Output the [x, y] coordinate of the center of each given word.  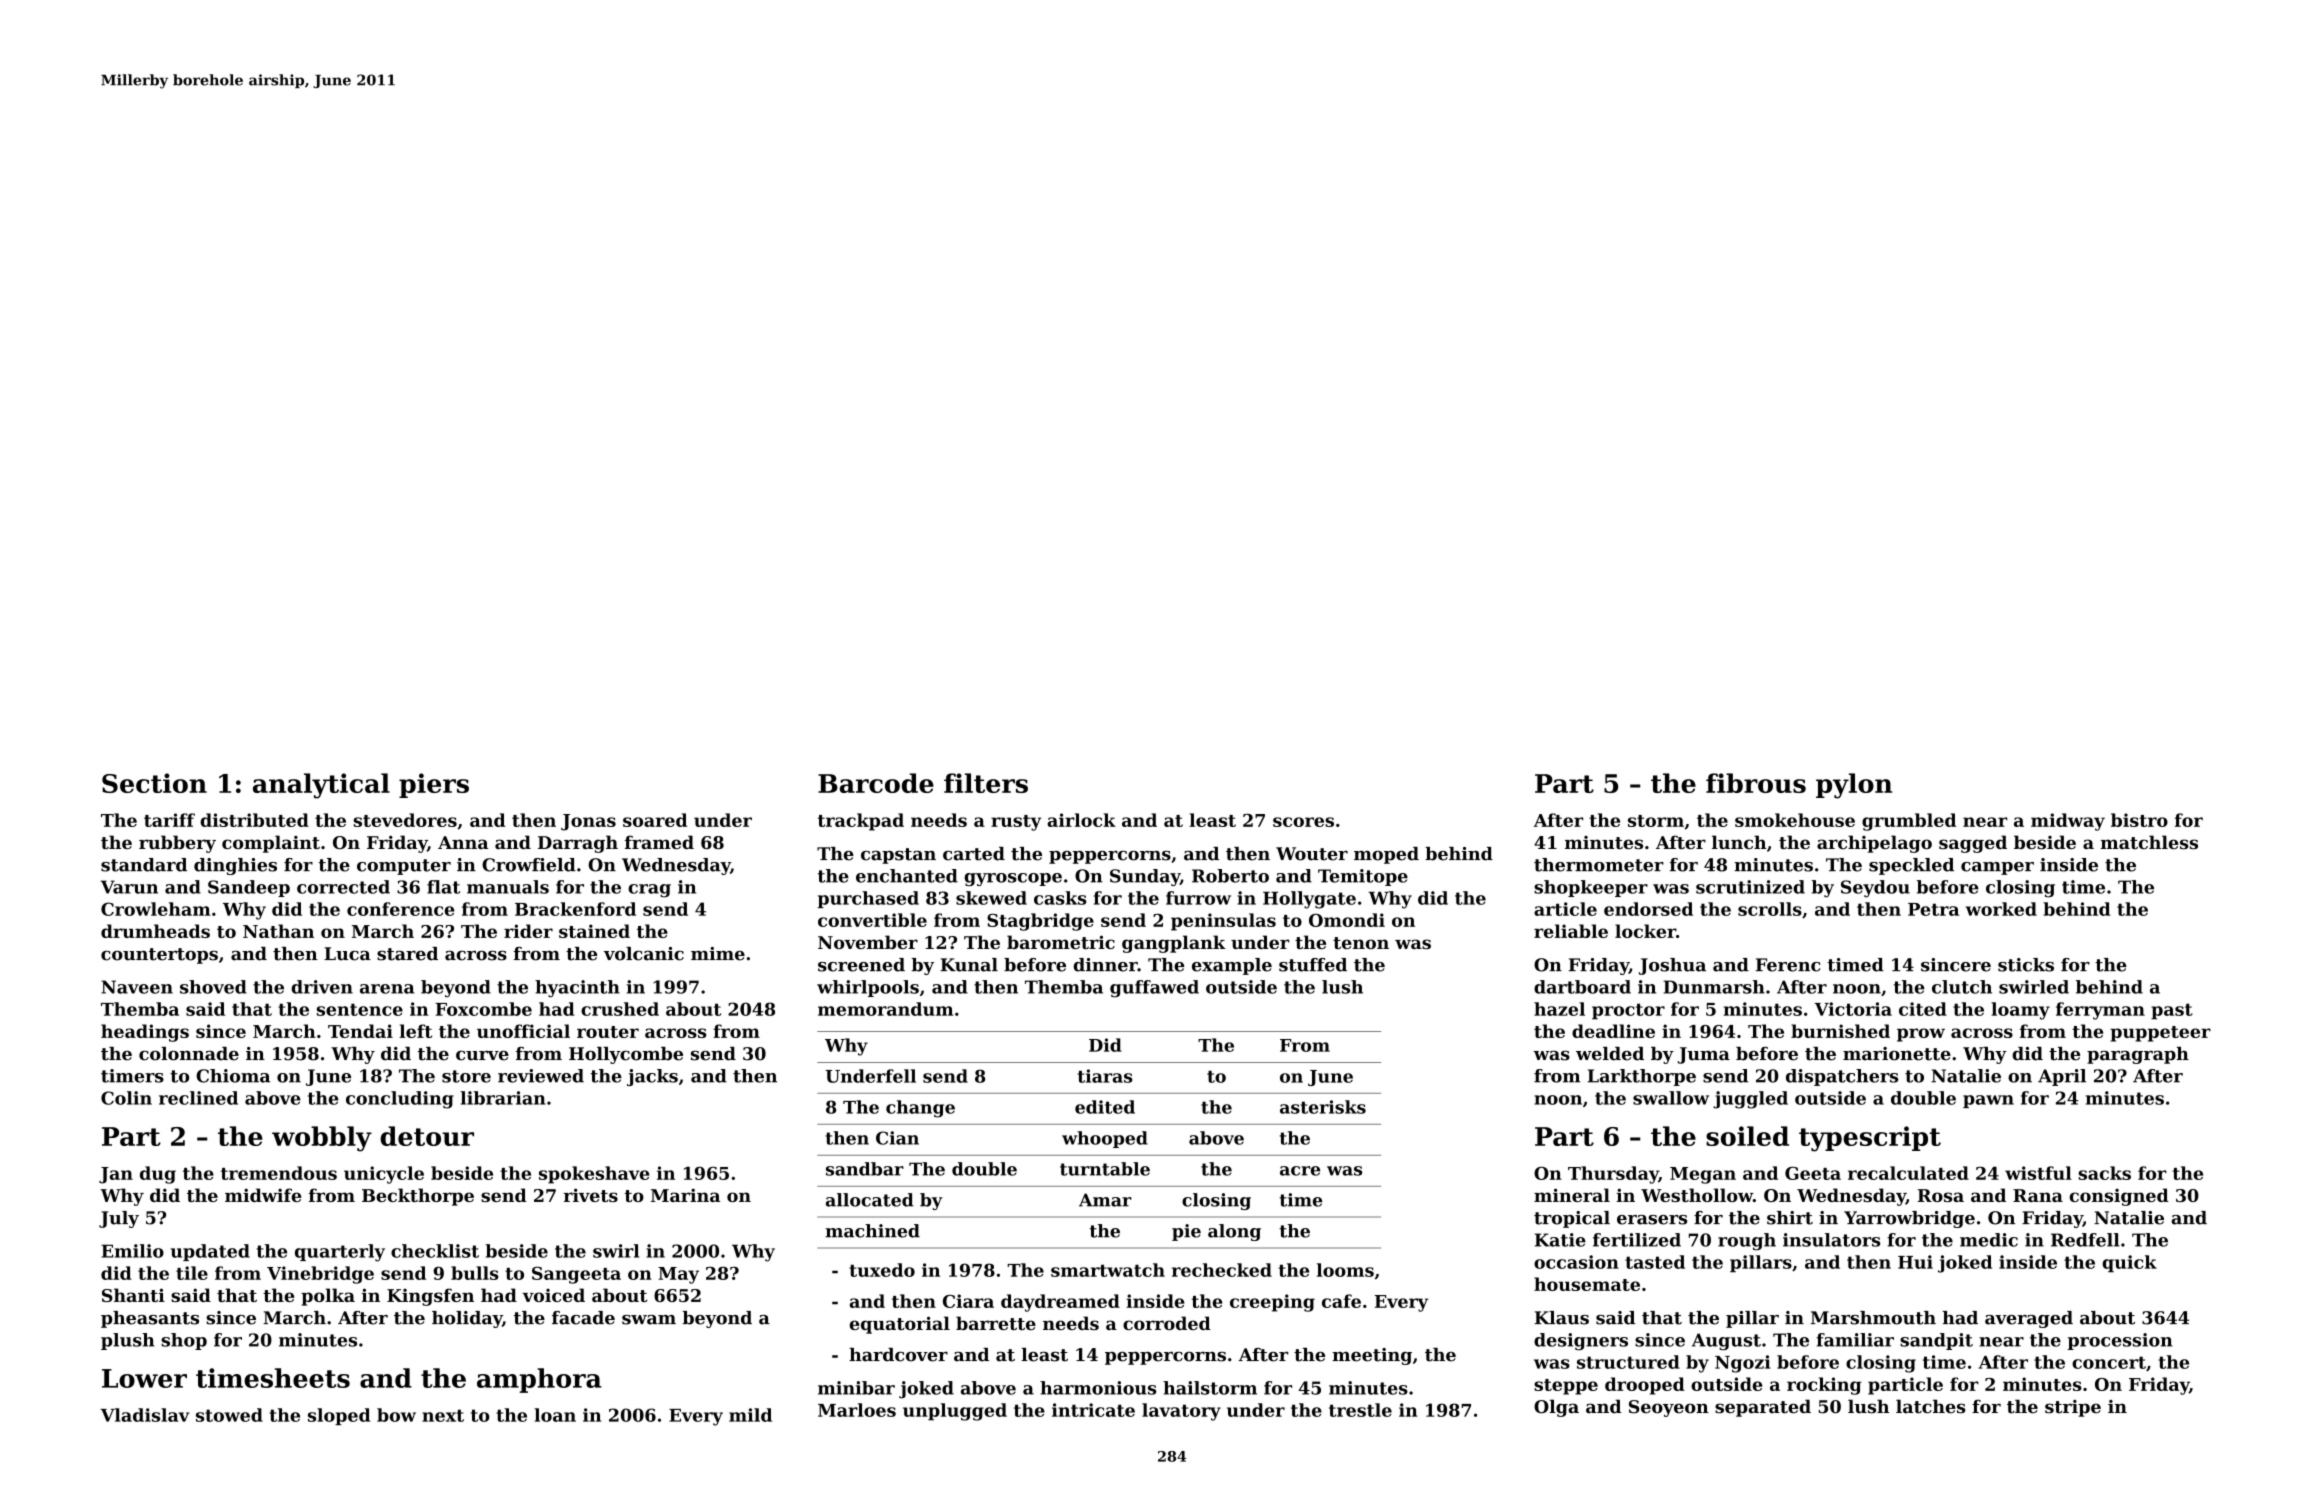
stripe [2073, 1408]
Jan [116, 1175]
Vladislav [144, 1415]
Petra [1933, 909]
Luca [347, 954]
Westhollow [1697, 1195]
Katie [1560, 1240]
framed [659, 842]
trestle [1360, 1410]
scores [1303, 822]
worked [2001, 909]
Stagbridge [1040, 922]
